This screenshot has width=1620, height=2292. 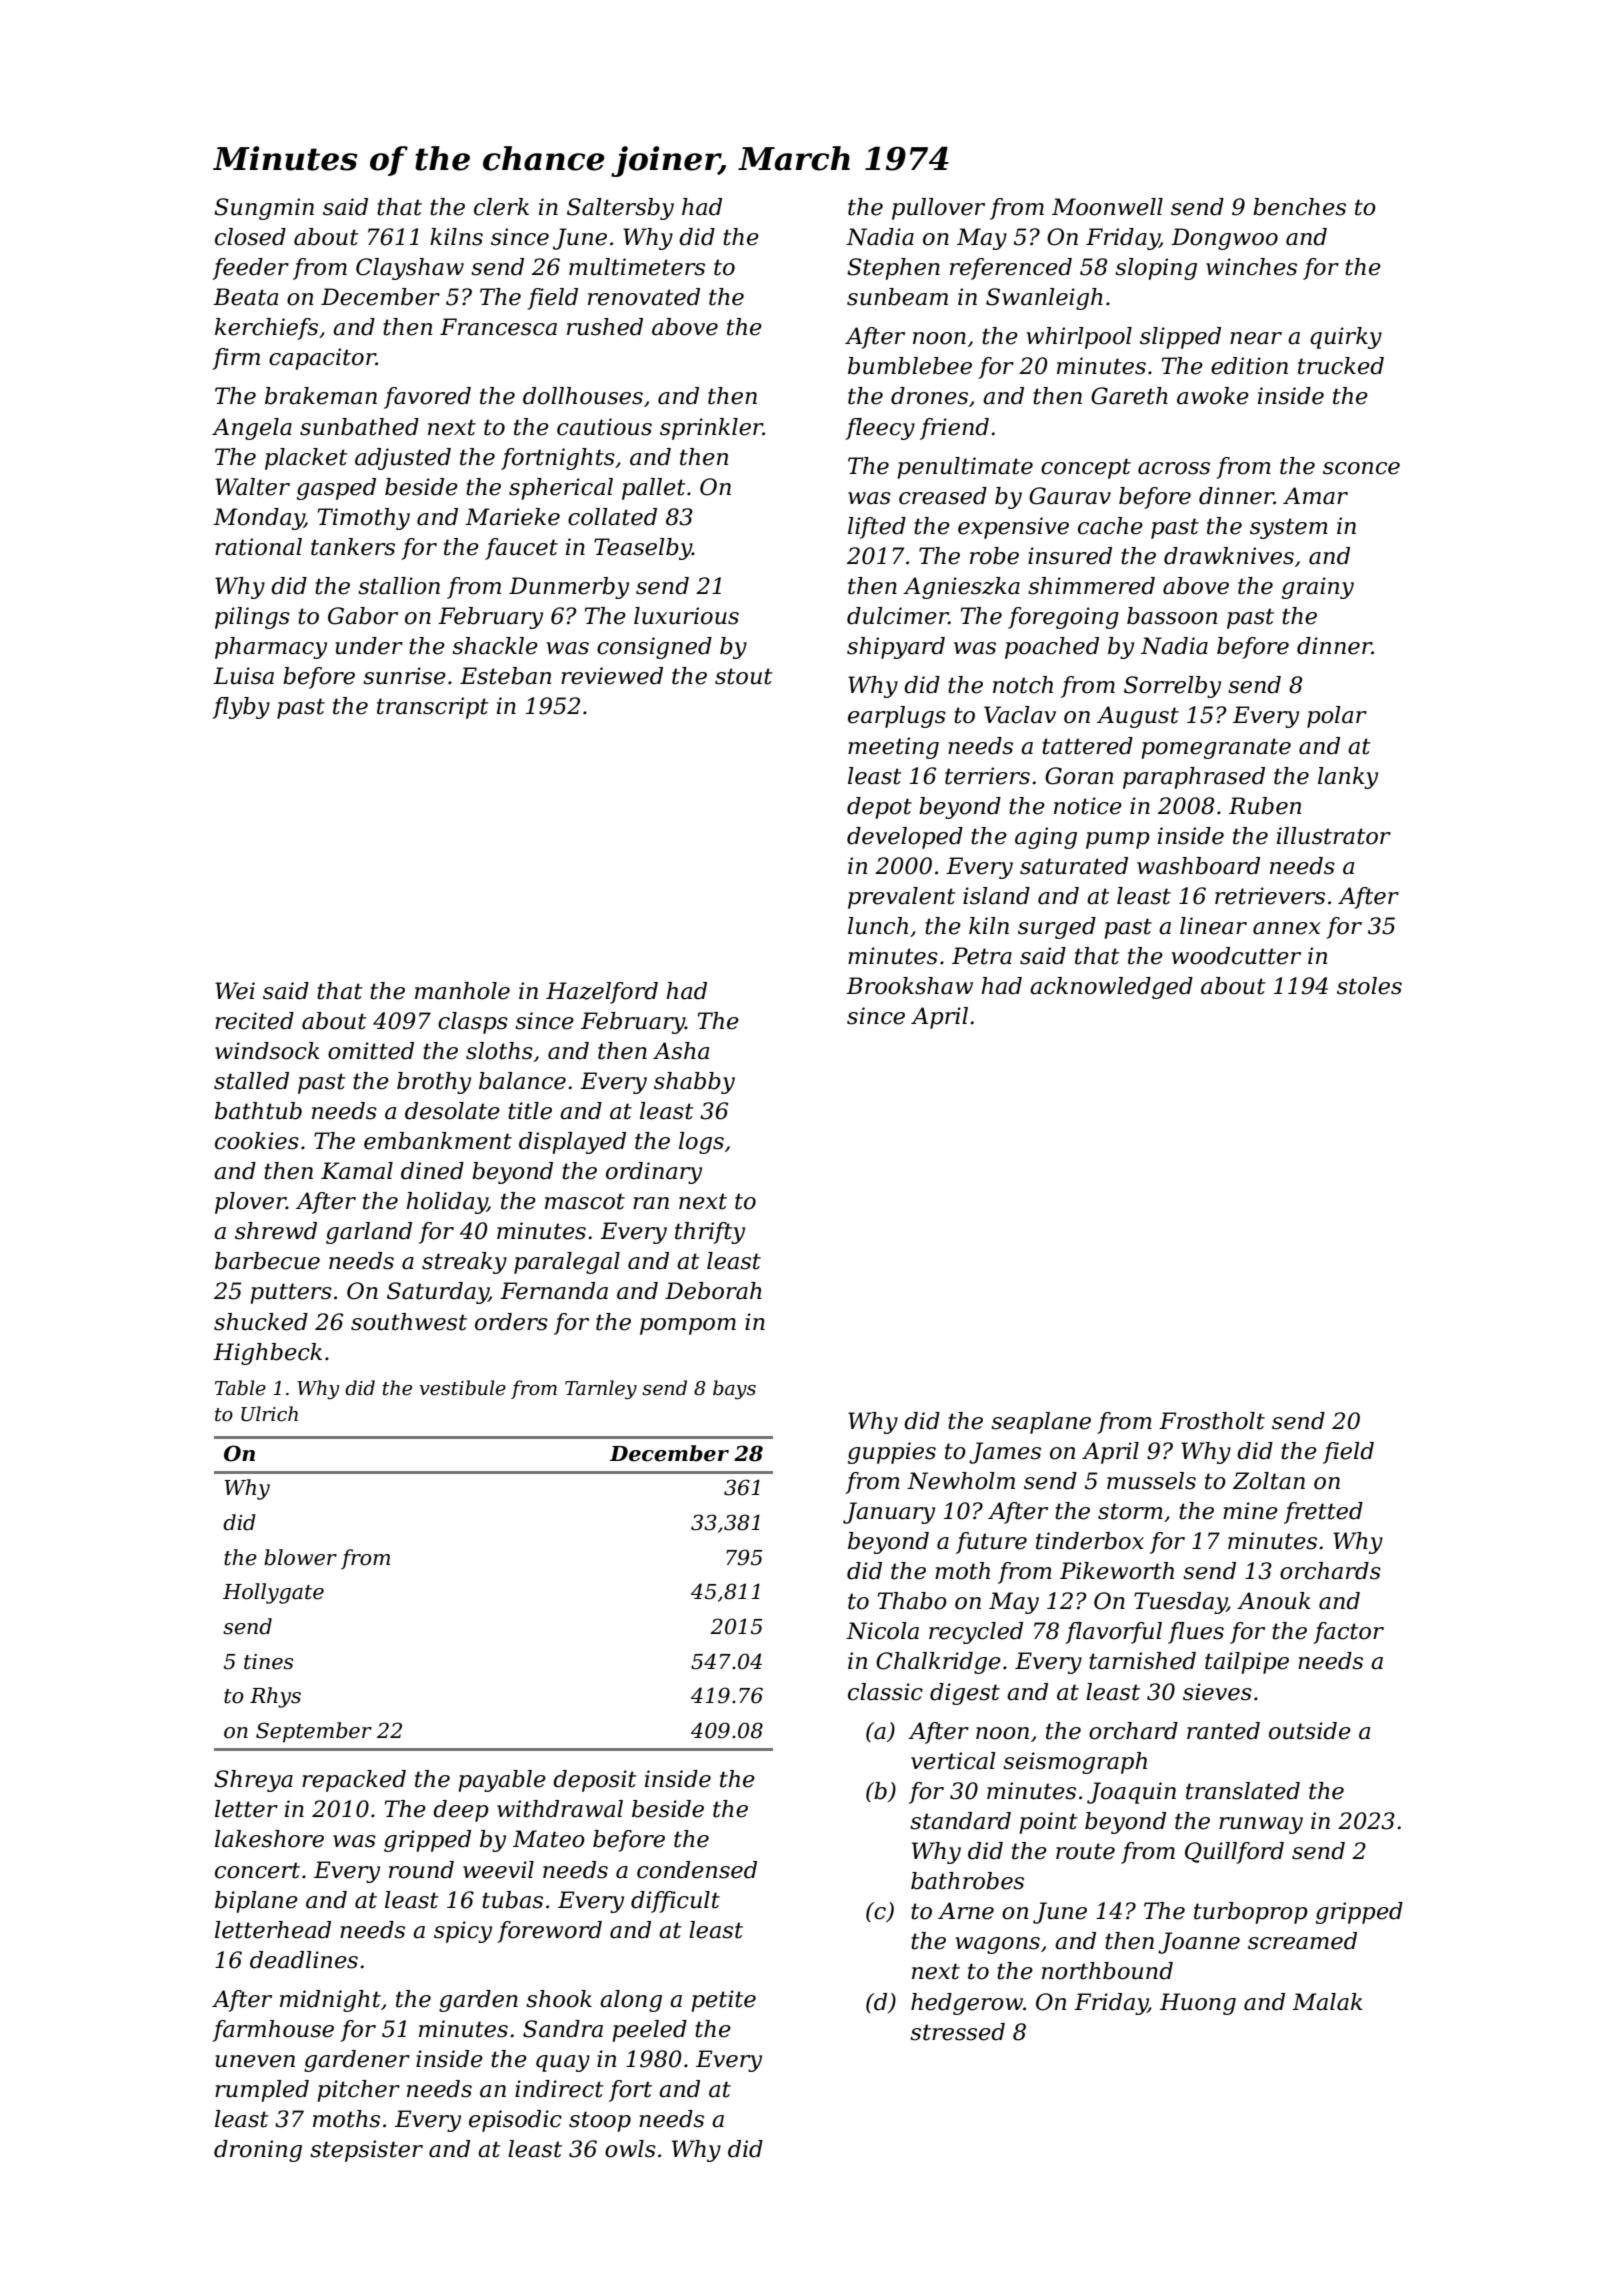 What do you see at coordinates (878, 926) in the screenshot?
I see `lunch` at bounding box center [878, 926].
